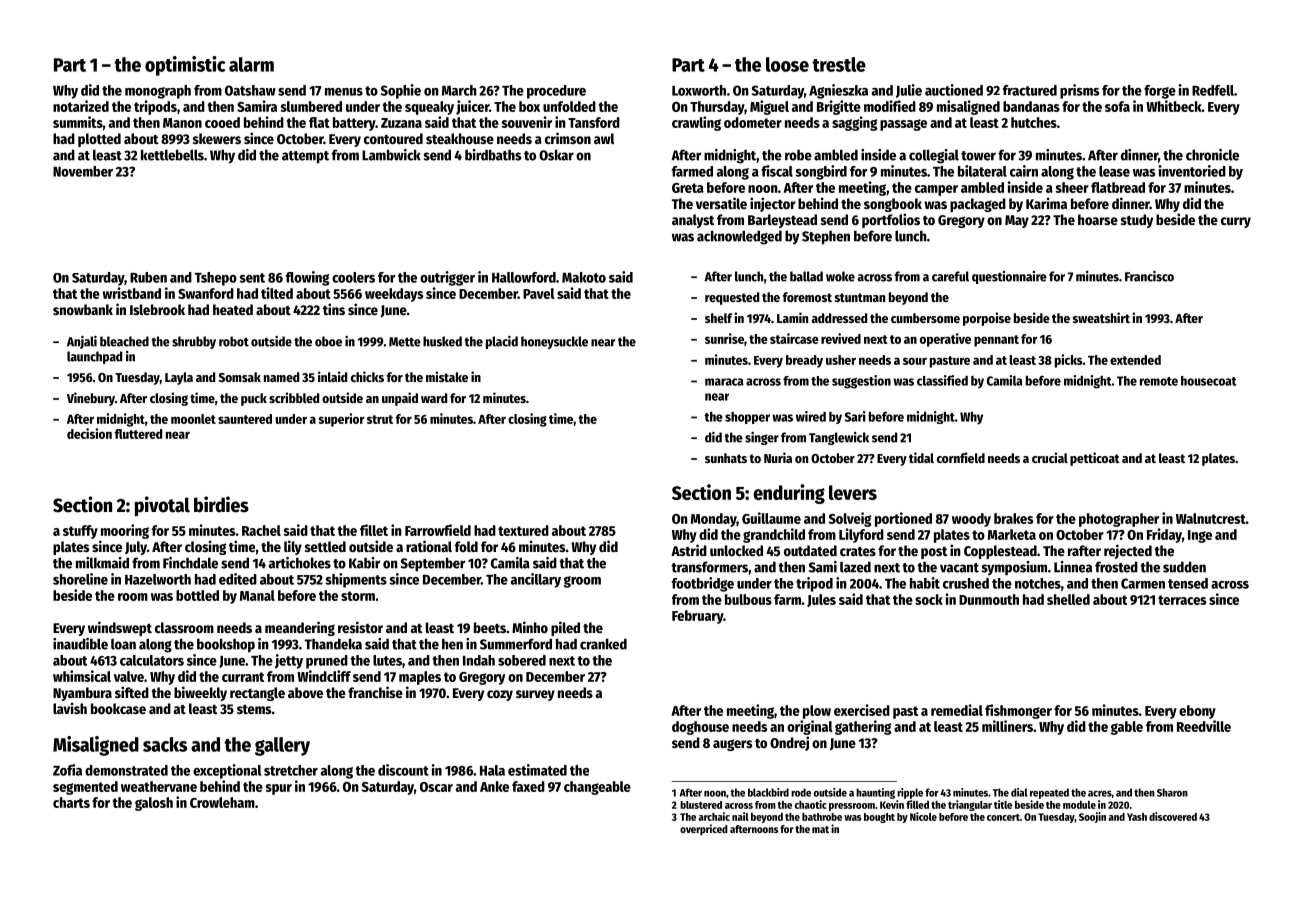 The width and height of the screenshot is (1308, 924). I want to click on tidal, so click(921, 457).
